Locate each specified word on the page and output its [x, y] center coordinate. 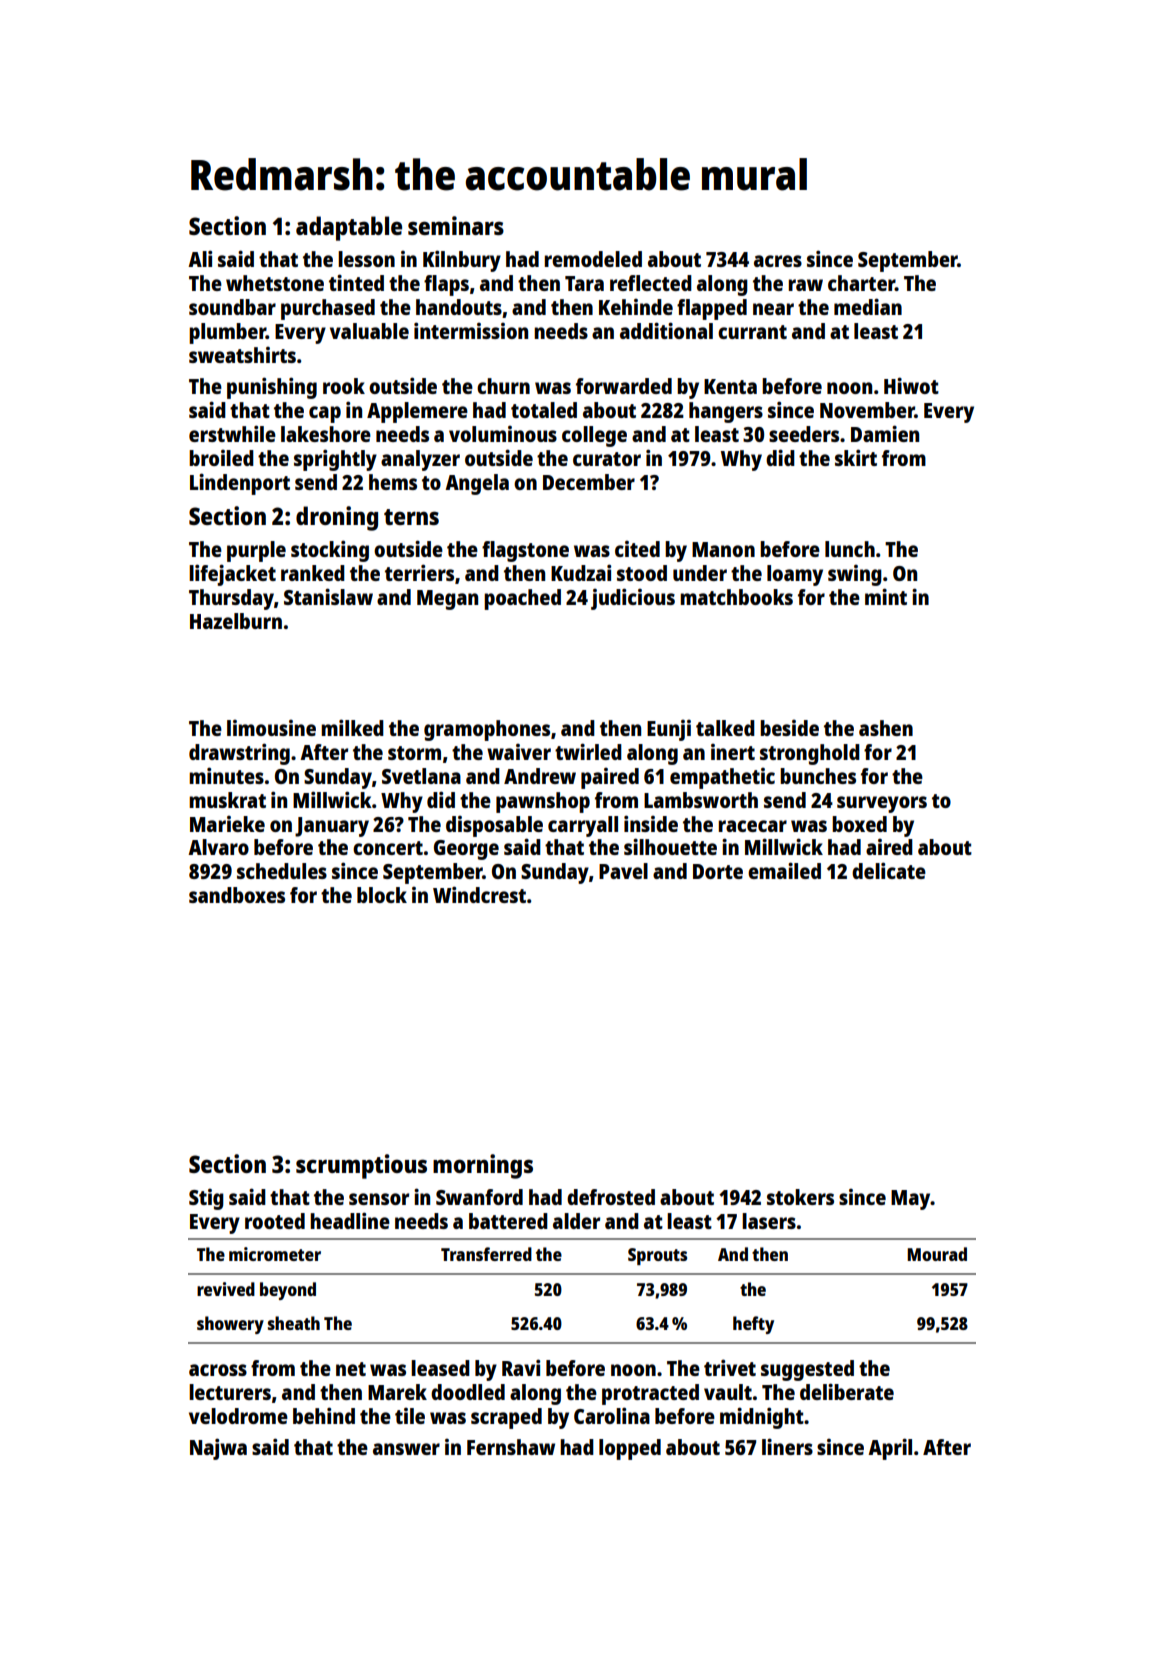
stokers [800, 1197]
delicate [889, 870]
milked [352, 727]
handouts [459, 307]
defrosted [611, 1197]
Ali [200, 258]
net [351, 1369]
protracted [650, 1394]
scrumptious [361, 1166]
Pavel [623, 871]
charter [861, 283]
